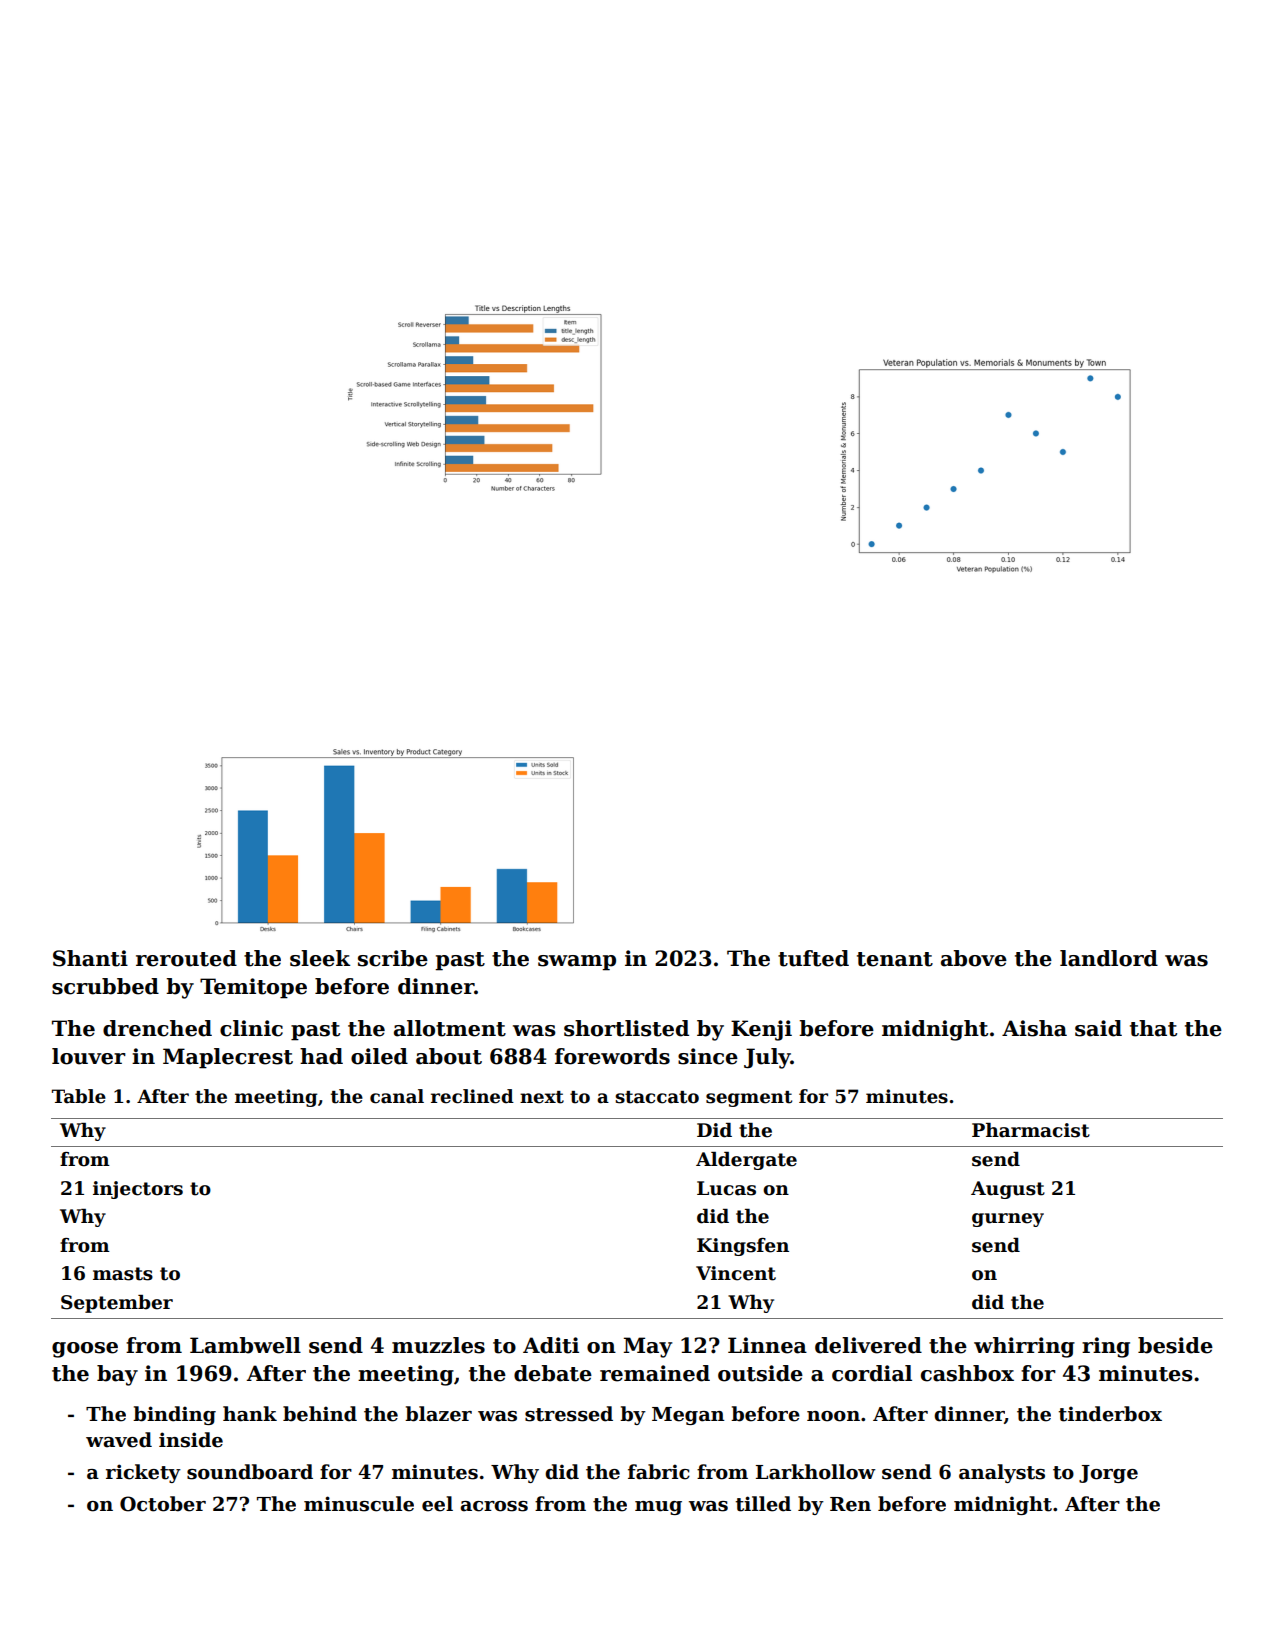  I want to click on rickety, so click(143, 1473).
